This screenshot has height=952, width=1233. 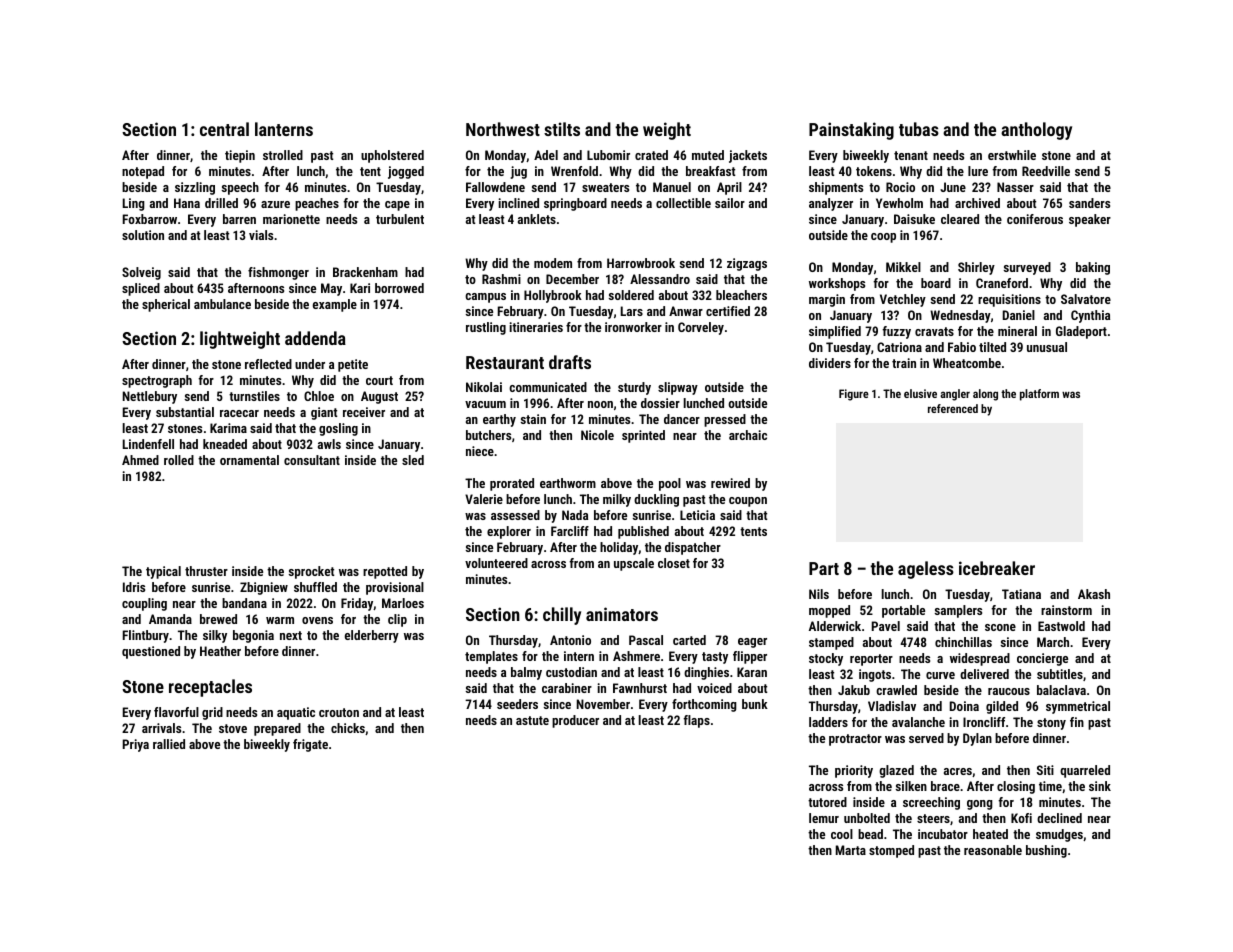 What do you see at coordinates (291, 219) in the screenshot?
I see `marionette` at bounding box center [291, 219].
